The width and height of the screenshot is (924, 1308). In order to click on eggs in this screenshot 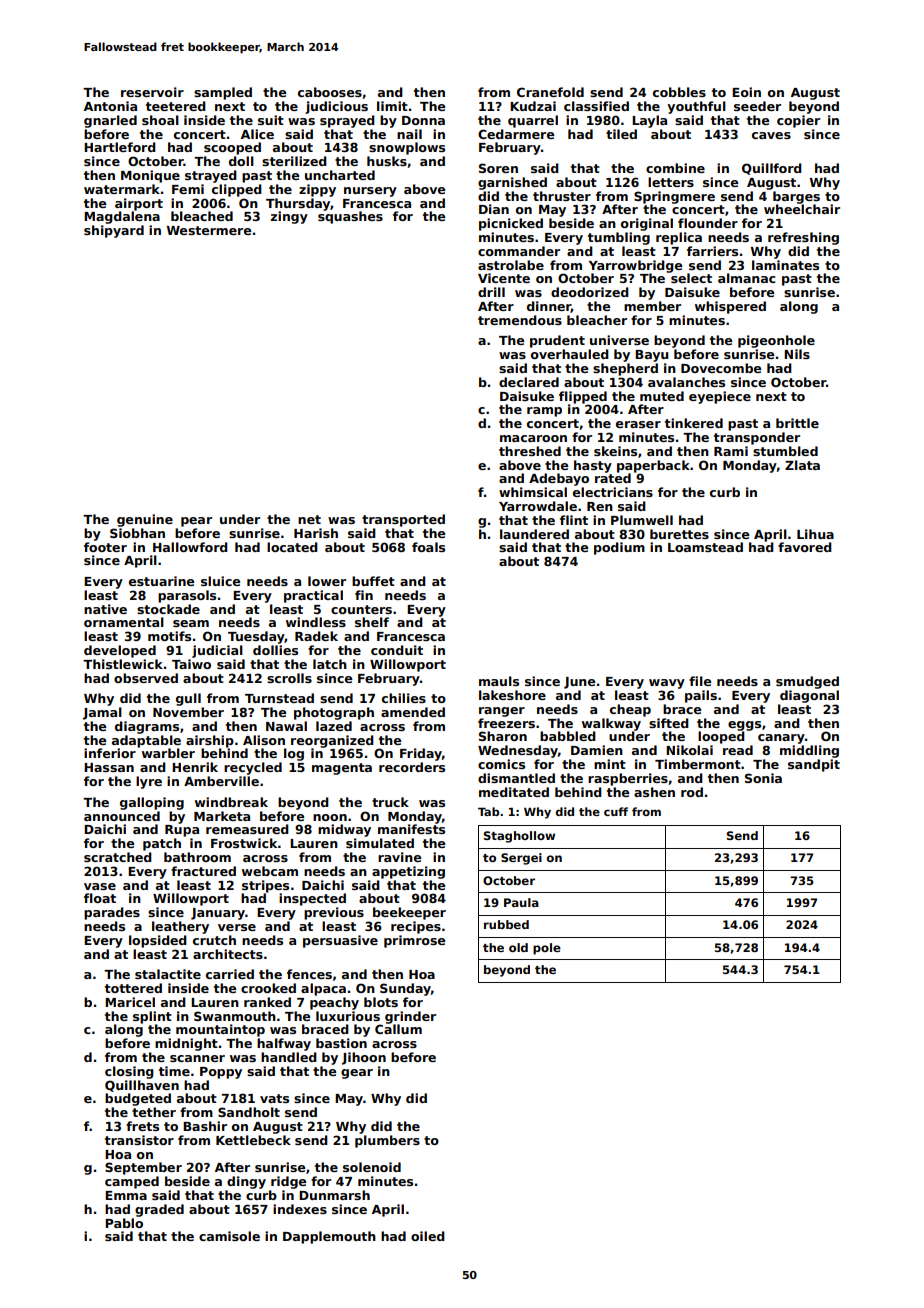, I will do `click(744, 726)`.
